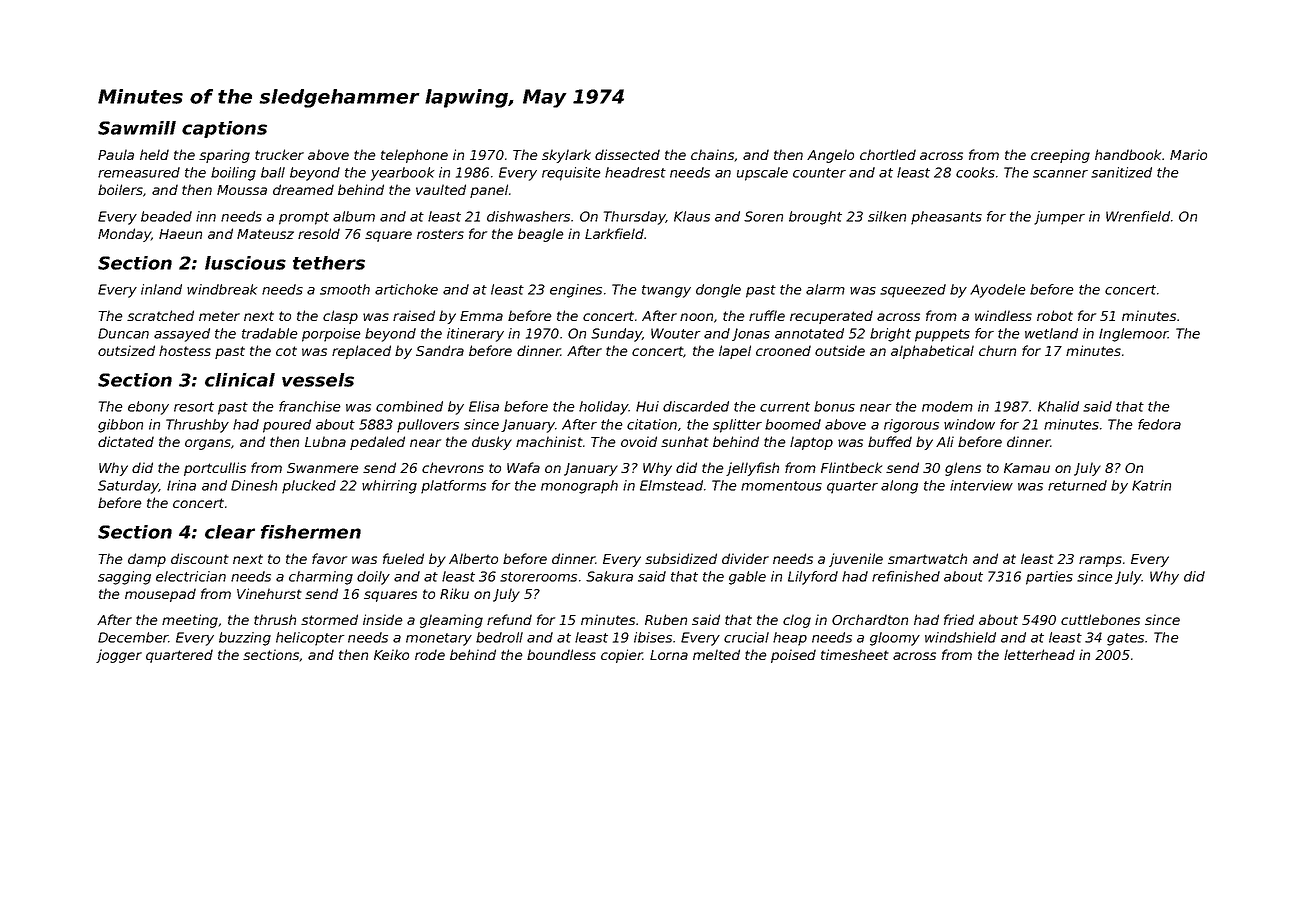 The image size is (1308, 924). What do you see at coordinates (1055, 315) in the screenshot?
I see `robot` at bounding box center [1055, 315].
